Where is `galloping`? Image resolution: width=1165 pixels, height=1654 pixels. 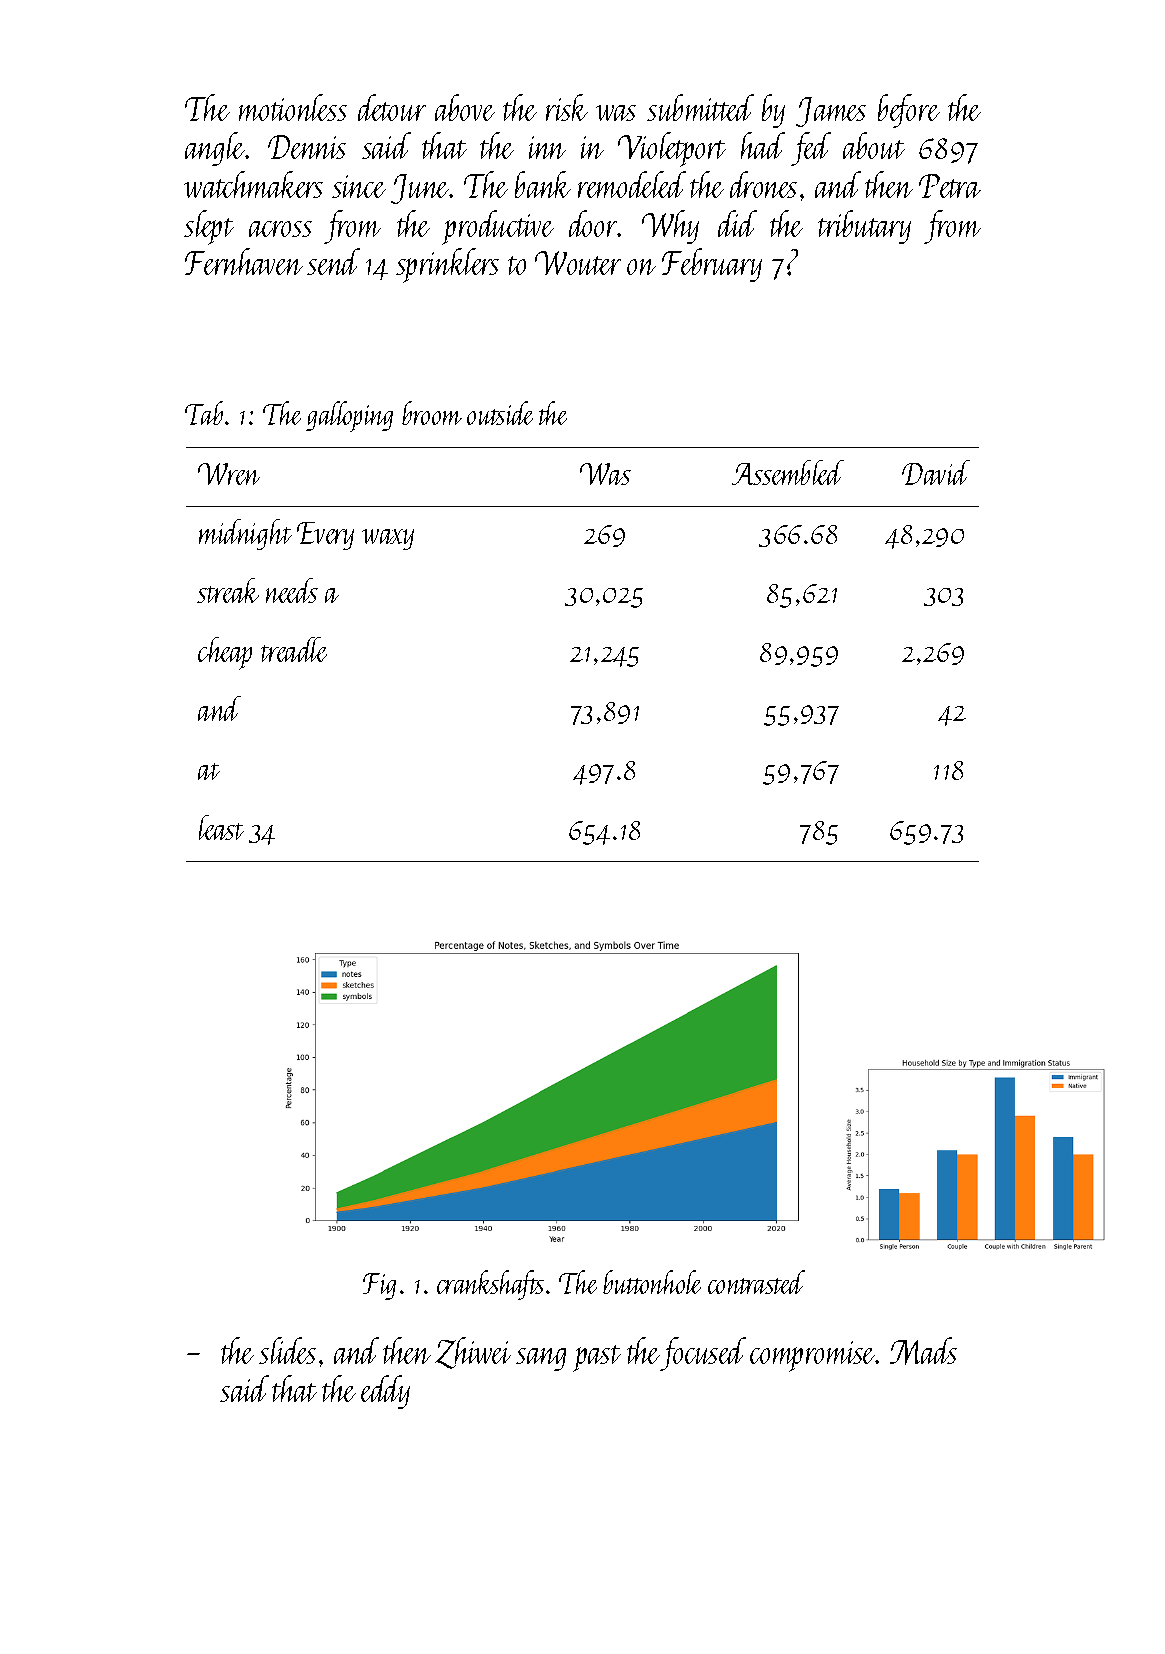
galloping is located at coordinates (349, 416).
